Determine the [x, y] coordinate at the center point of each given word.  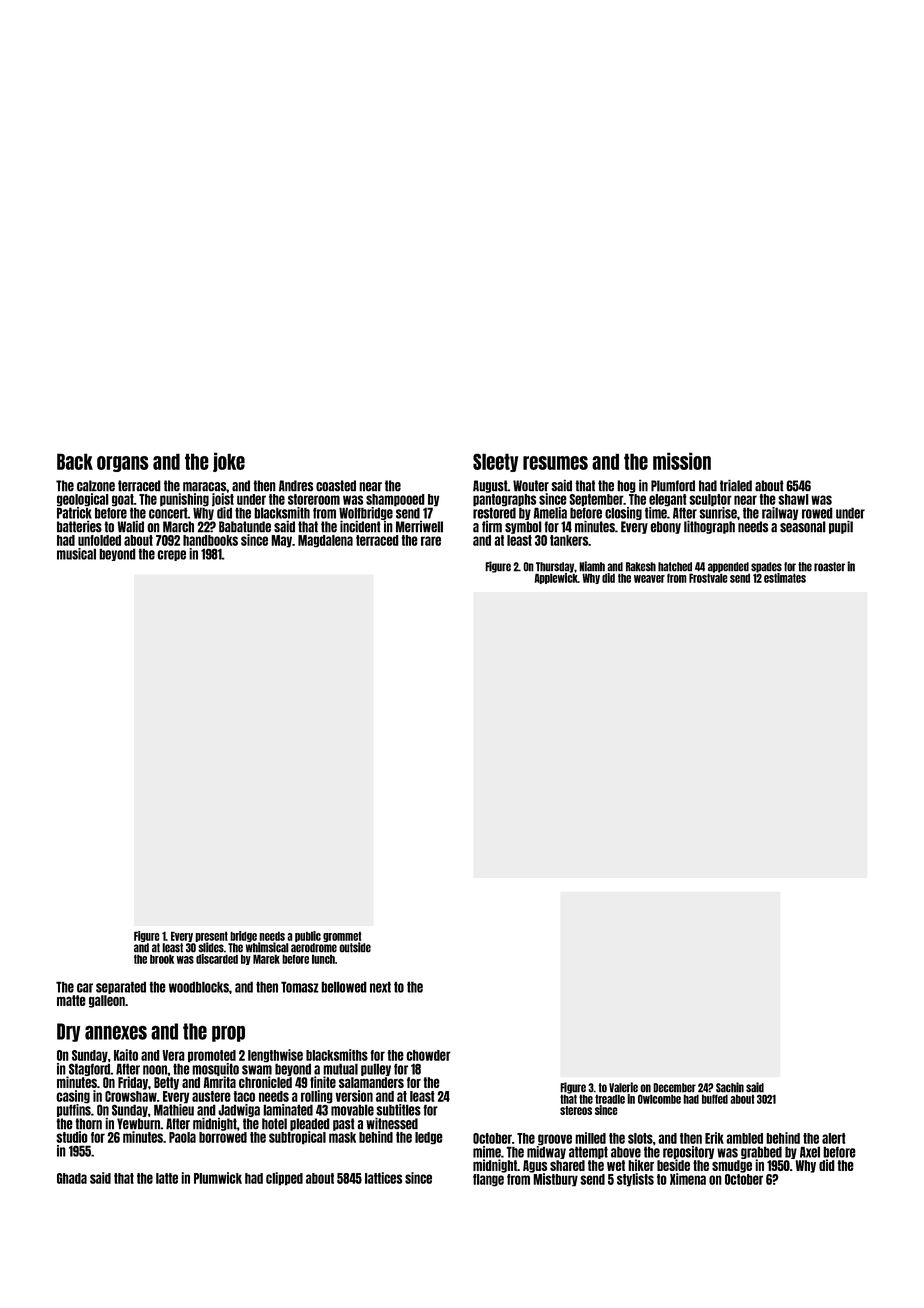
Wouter [531, 486]
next [380, 987]
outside [355, 947]
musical [76, 554]
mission [682, 461]
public [308, 936]
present [211, 936]
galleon [107, 1001]
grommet [342, 937]
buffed [715, 1099]
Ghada [72, 1178]
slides [211, 947]
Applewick [556, 578]
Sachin [730, 1087]
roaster [829, 567]
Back [75, 461]
